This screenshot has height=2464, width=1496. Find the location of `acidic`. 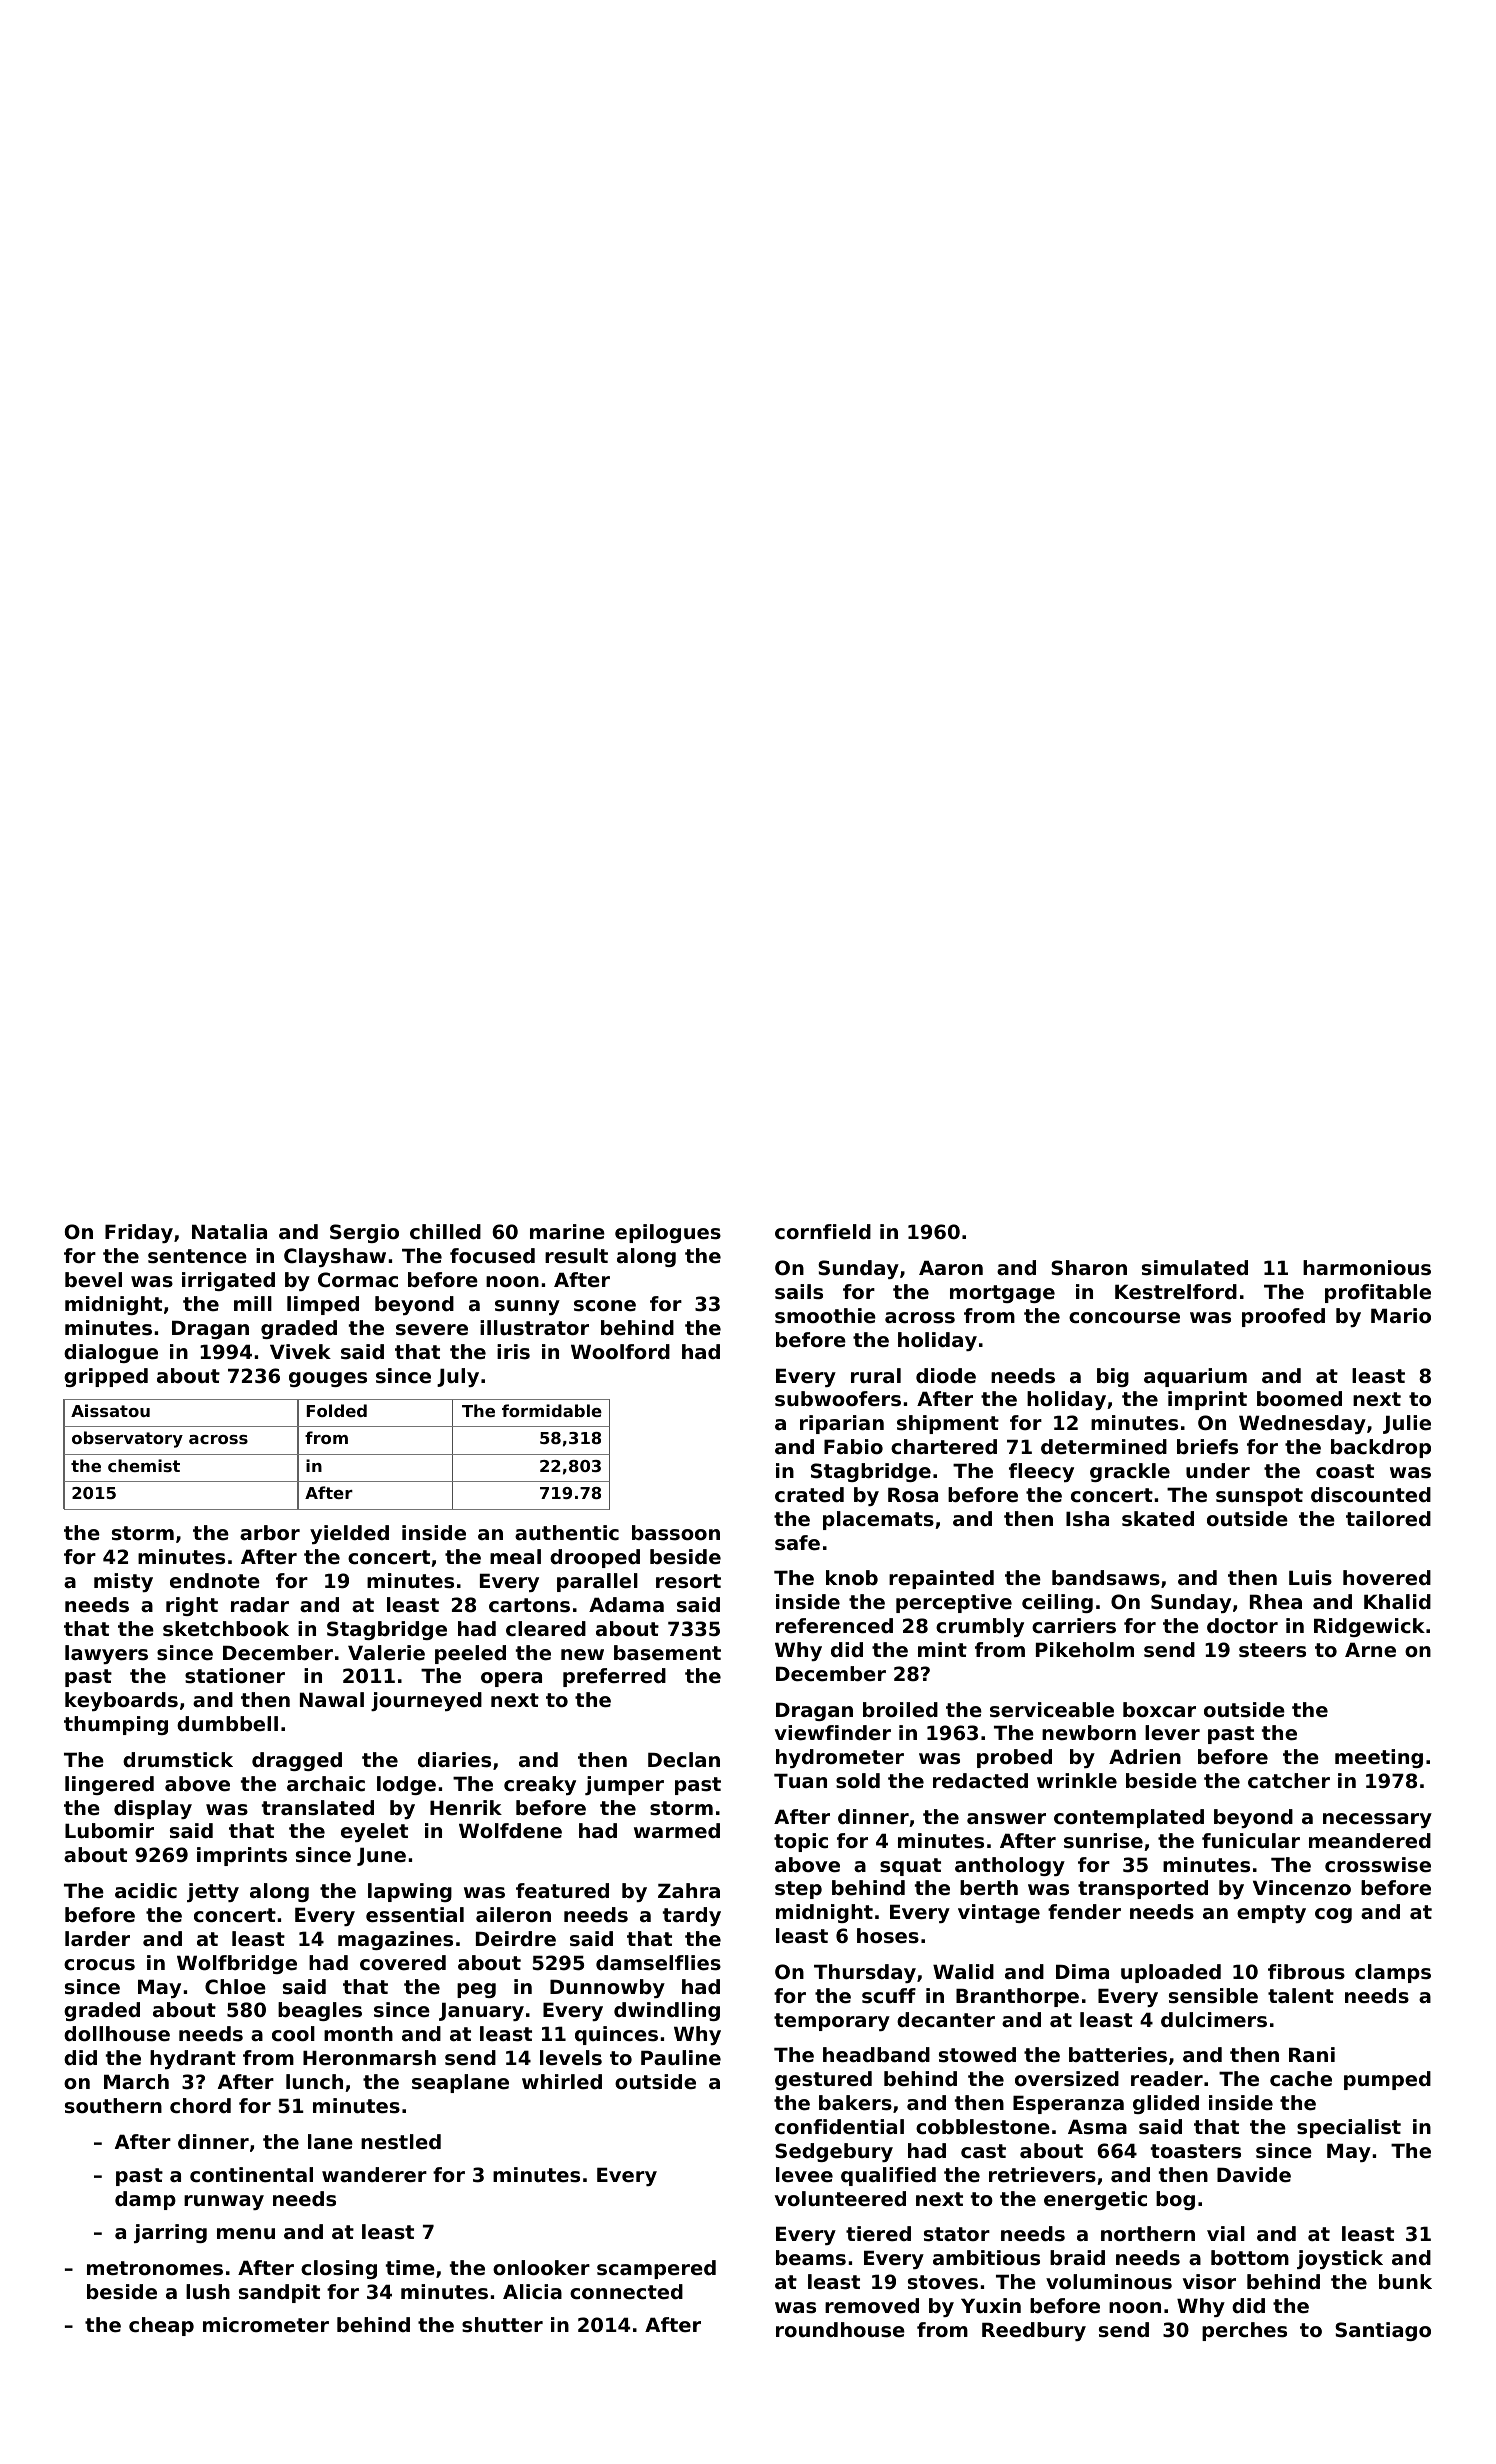

acidic is located at coordinates (146, 1891).
